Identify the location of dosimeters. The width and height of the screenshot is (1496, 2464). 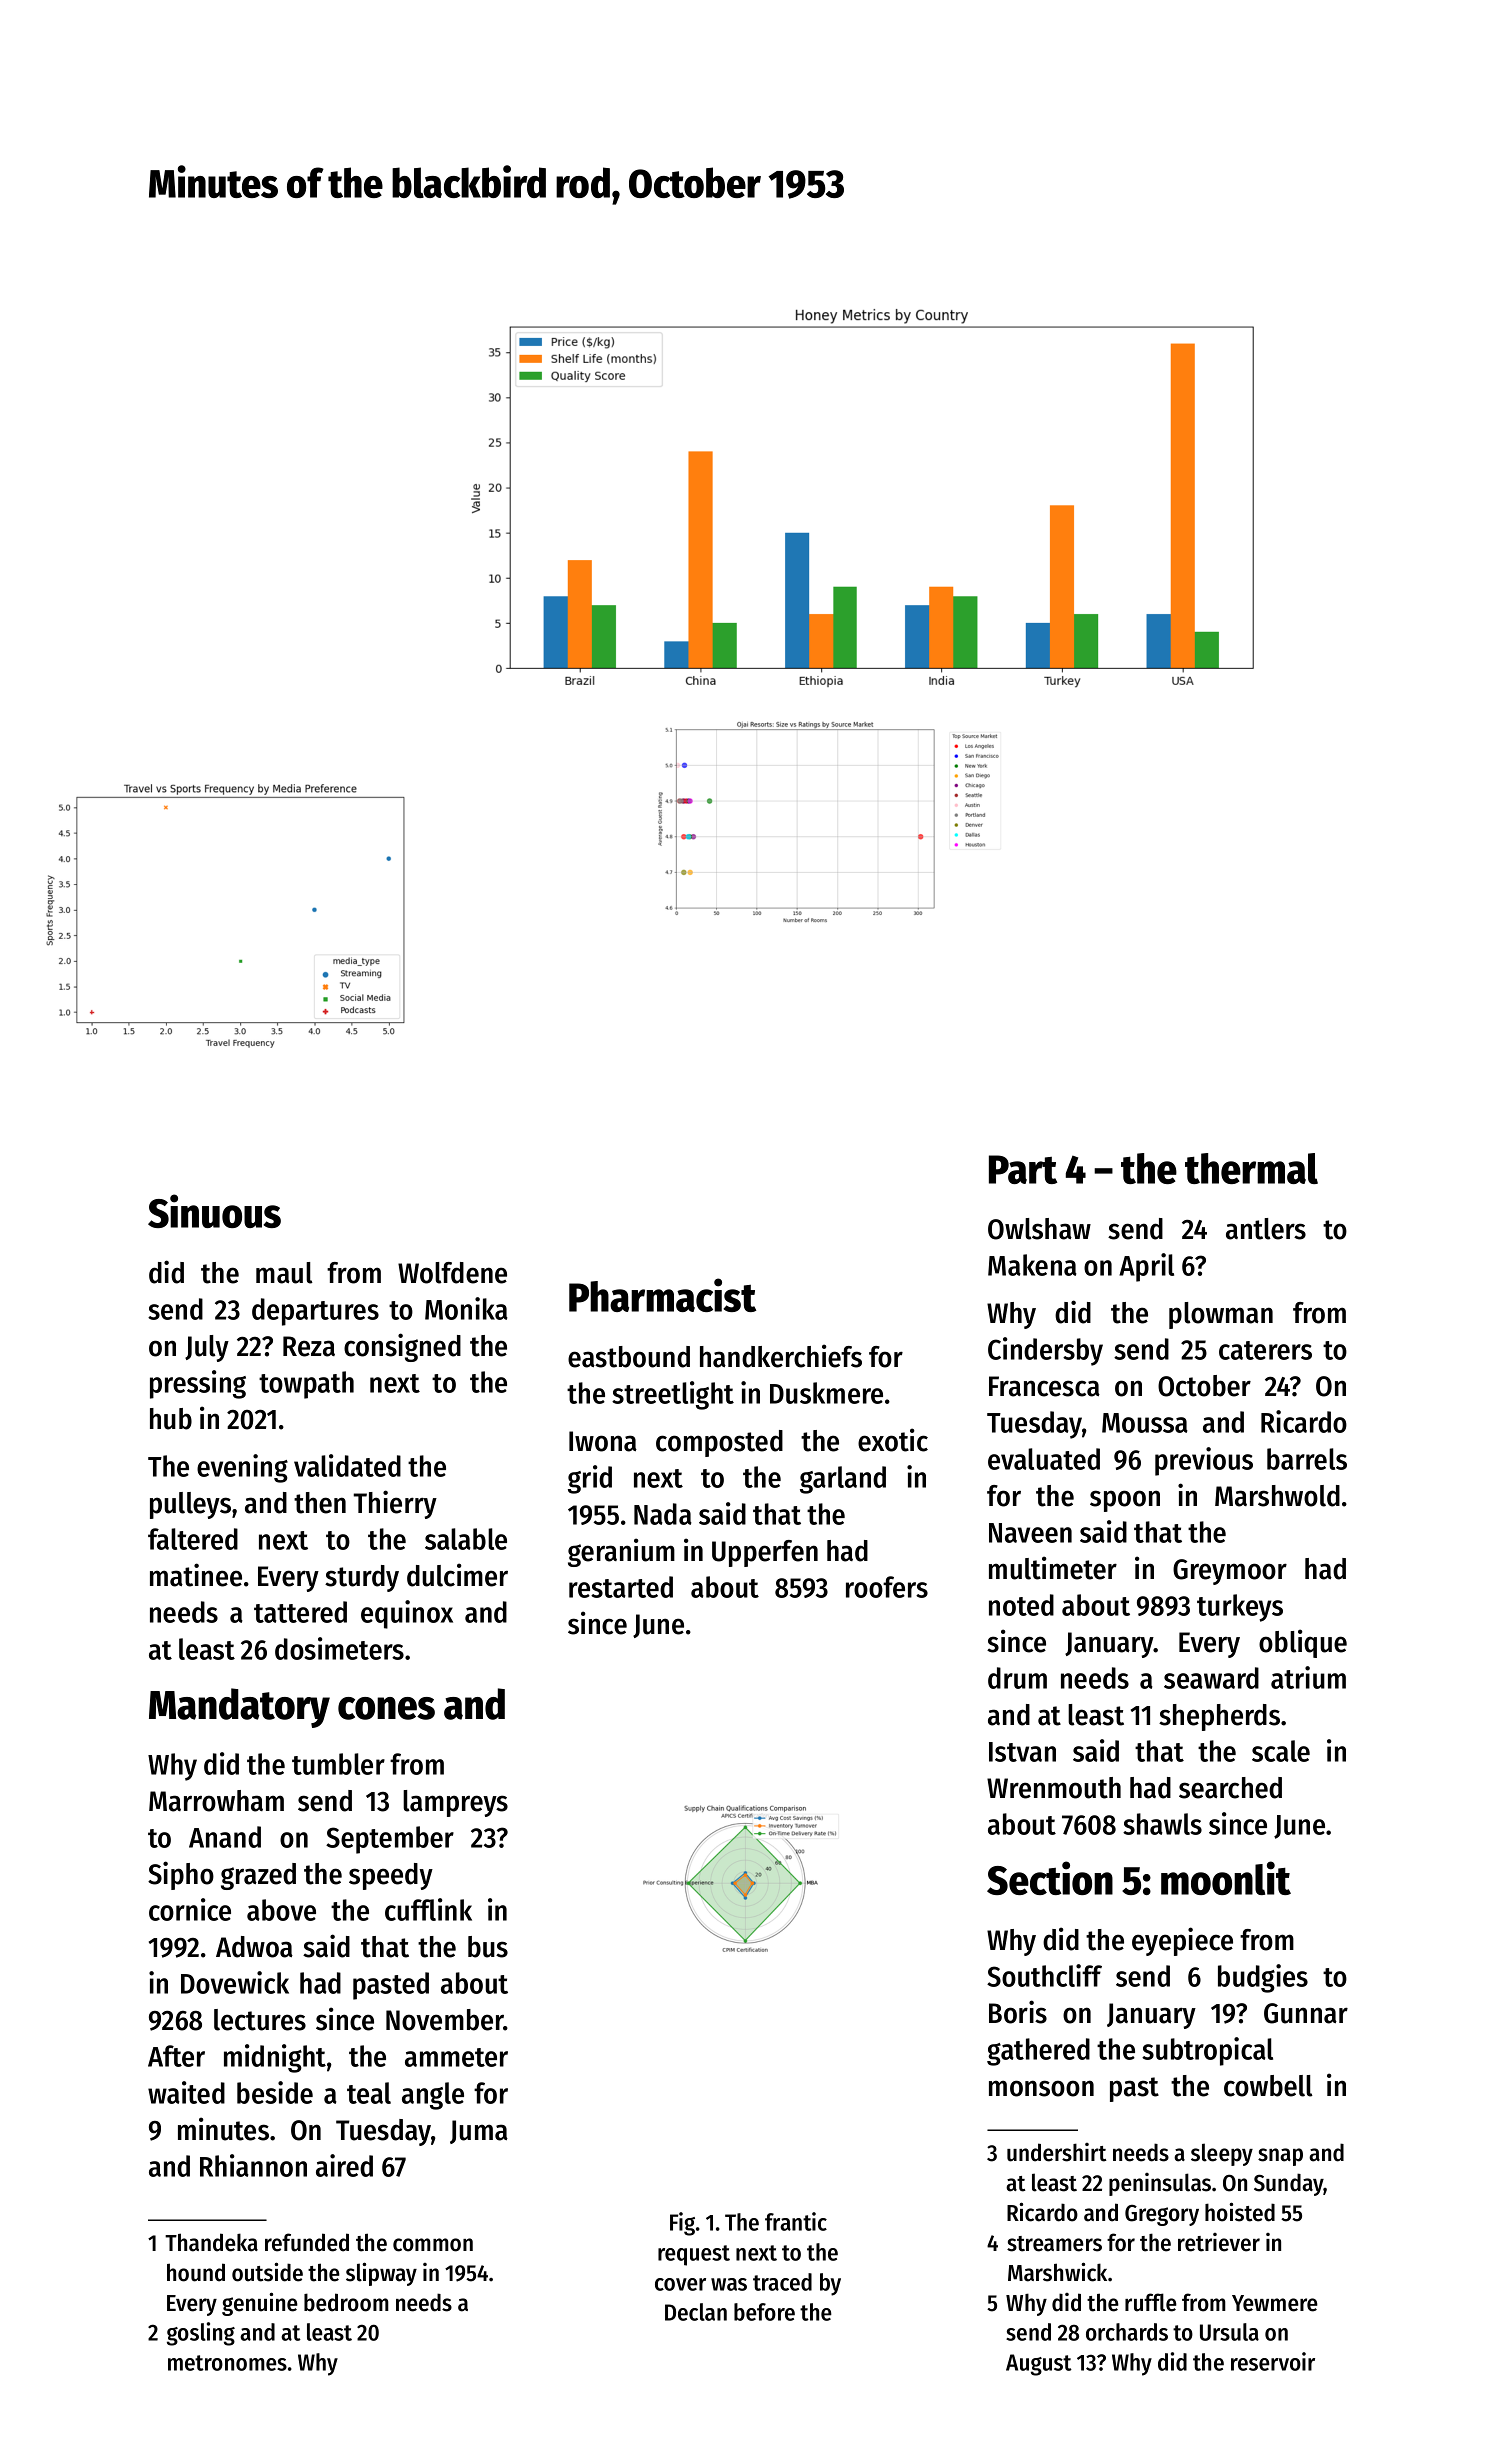
(339, 1648).
